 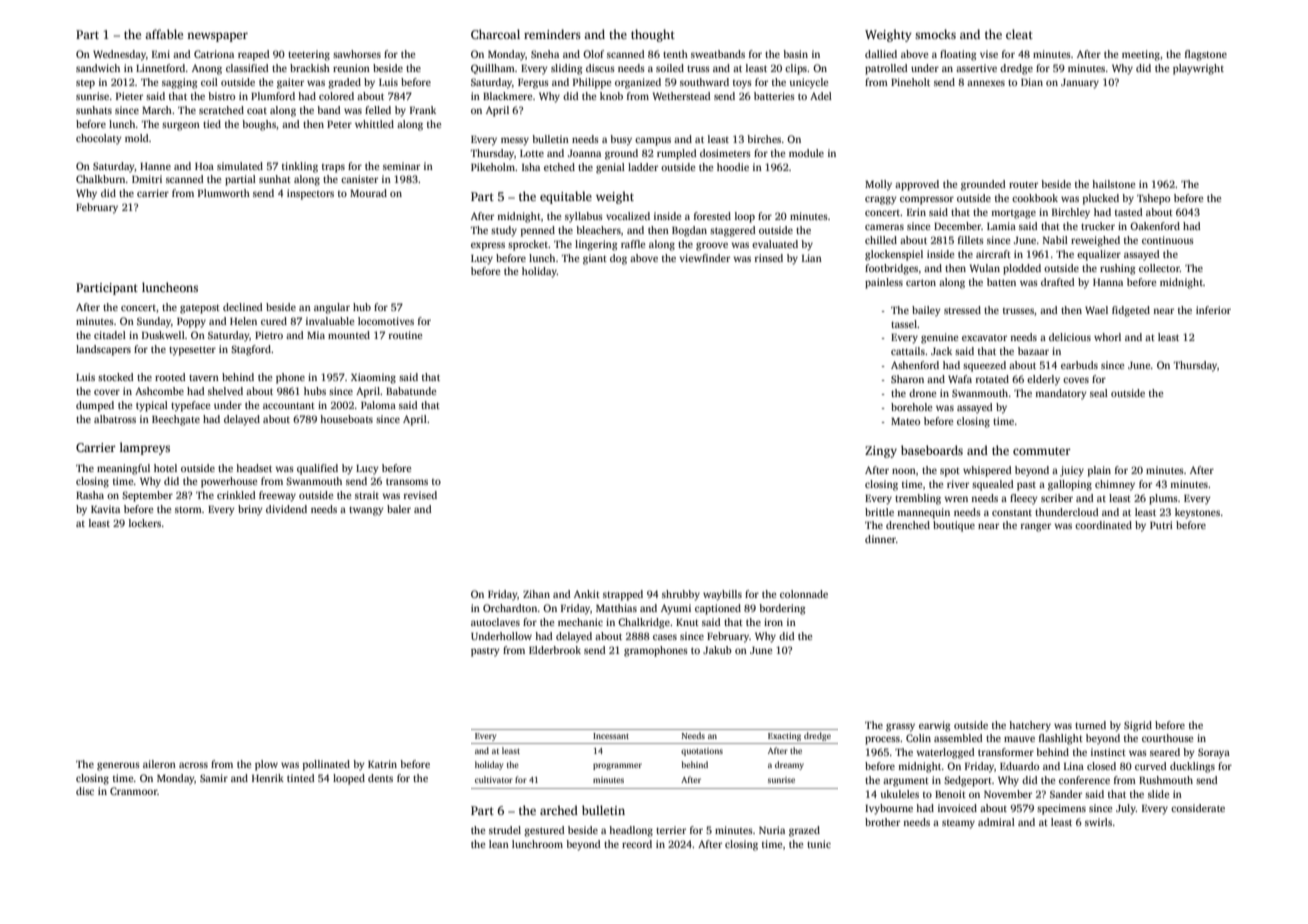 What do you see at coordinates (804, 594) in the screenshot?
I see `colonnade` at bounding box center [804, 594].
